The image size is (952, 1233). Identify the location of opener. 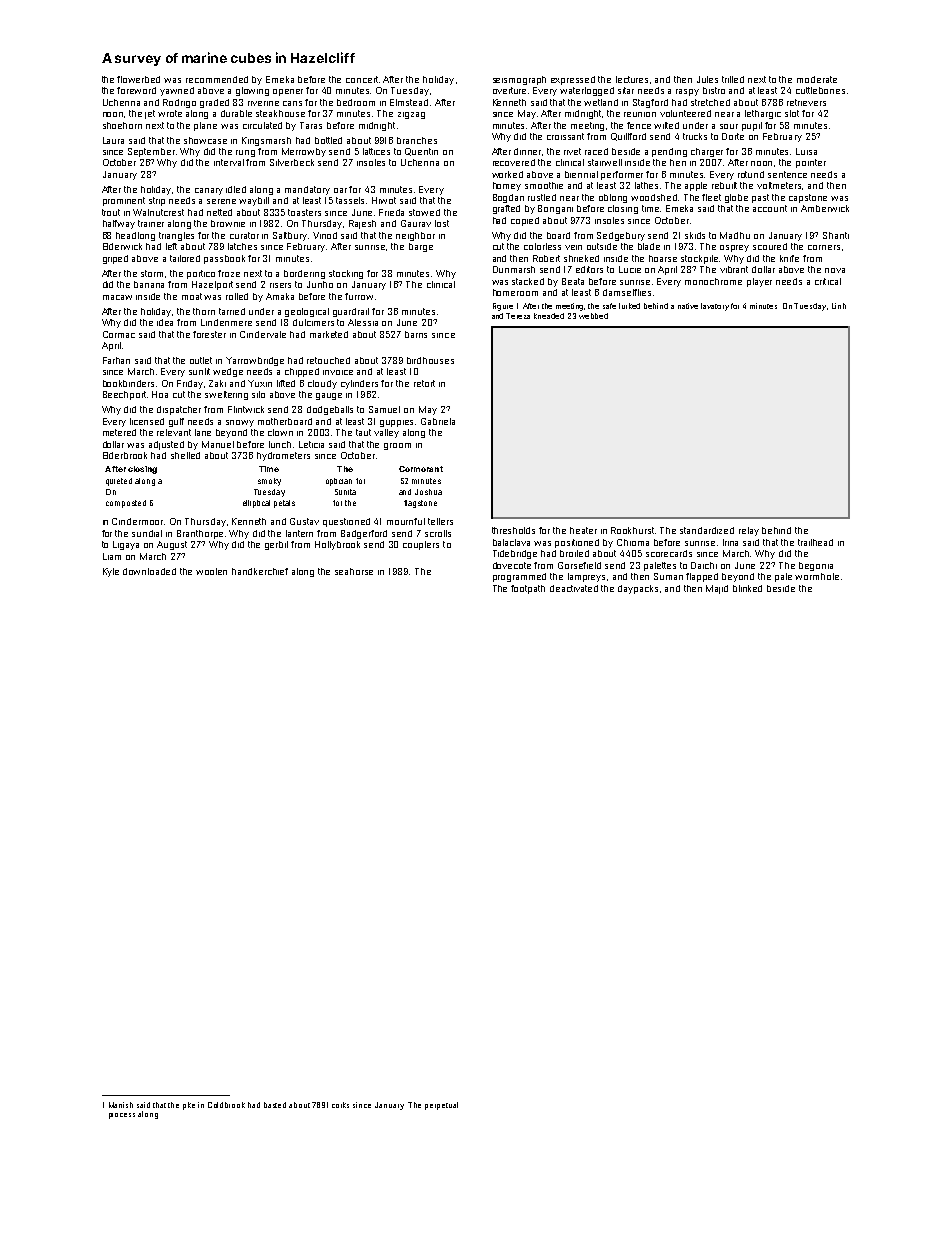
(288, 92).
